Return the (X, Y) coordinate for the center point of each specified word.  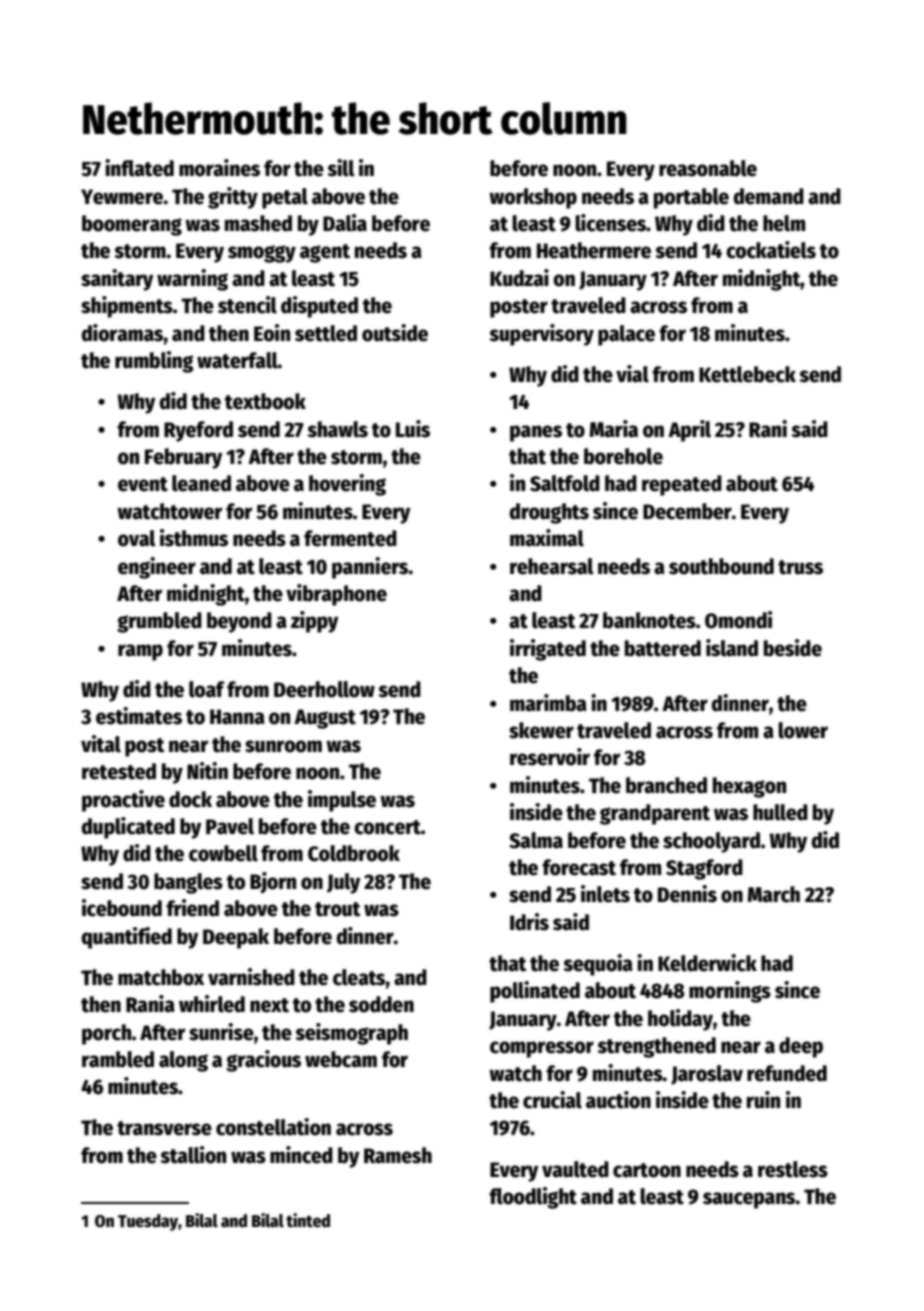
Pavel (230, 826)
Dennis (687, 894)
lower (803, 730)
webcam (341, 1059)
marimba (548, 703)
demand (768, 196)
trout (338, 909)
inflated (139, 168)
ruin (763, 1100)
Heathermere (594, 250)
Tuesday (148, 1222)
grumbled (159, 622)
